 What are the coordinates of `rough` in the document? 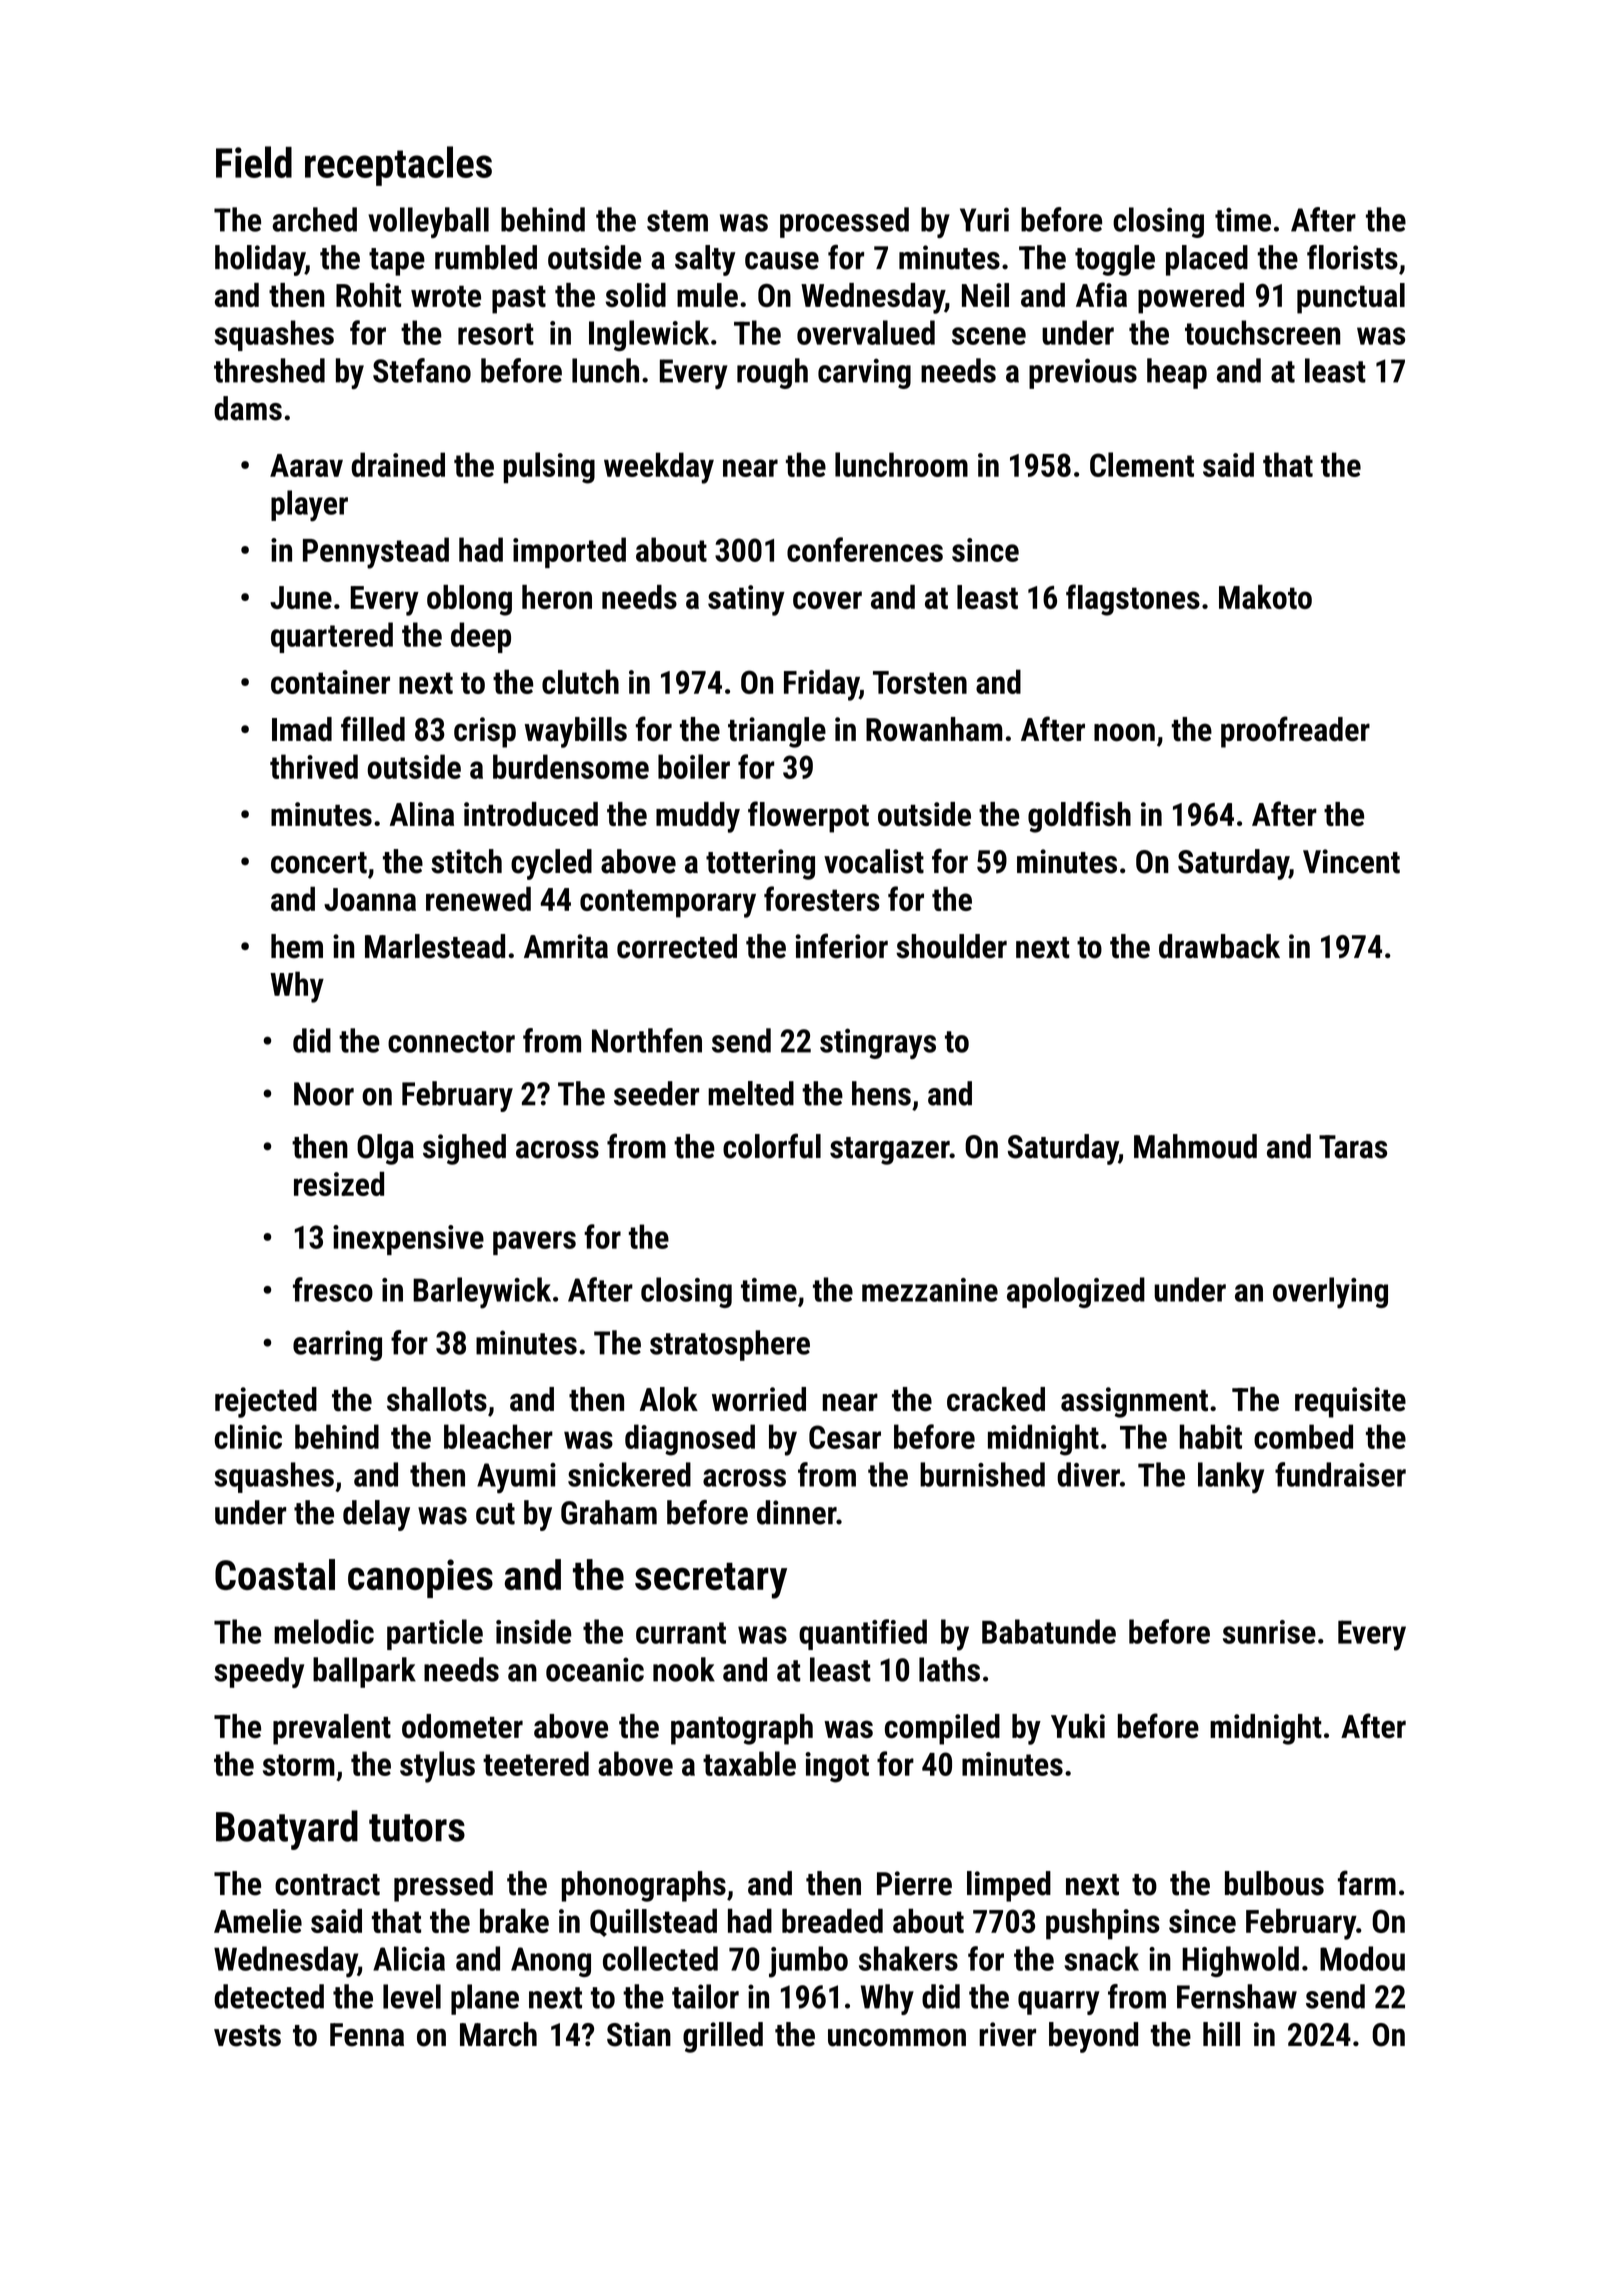 It's located at (772, 373).
